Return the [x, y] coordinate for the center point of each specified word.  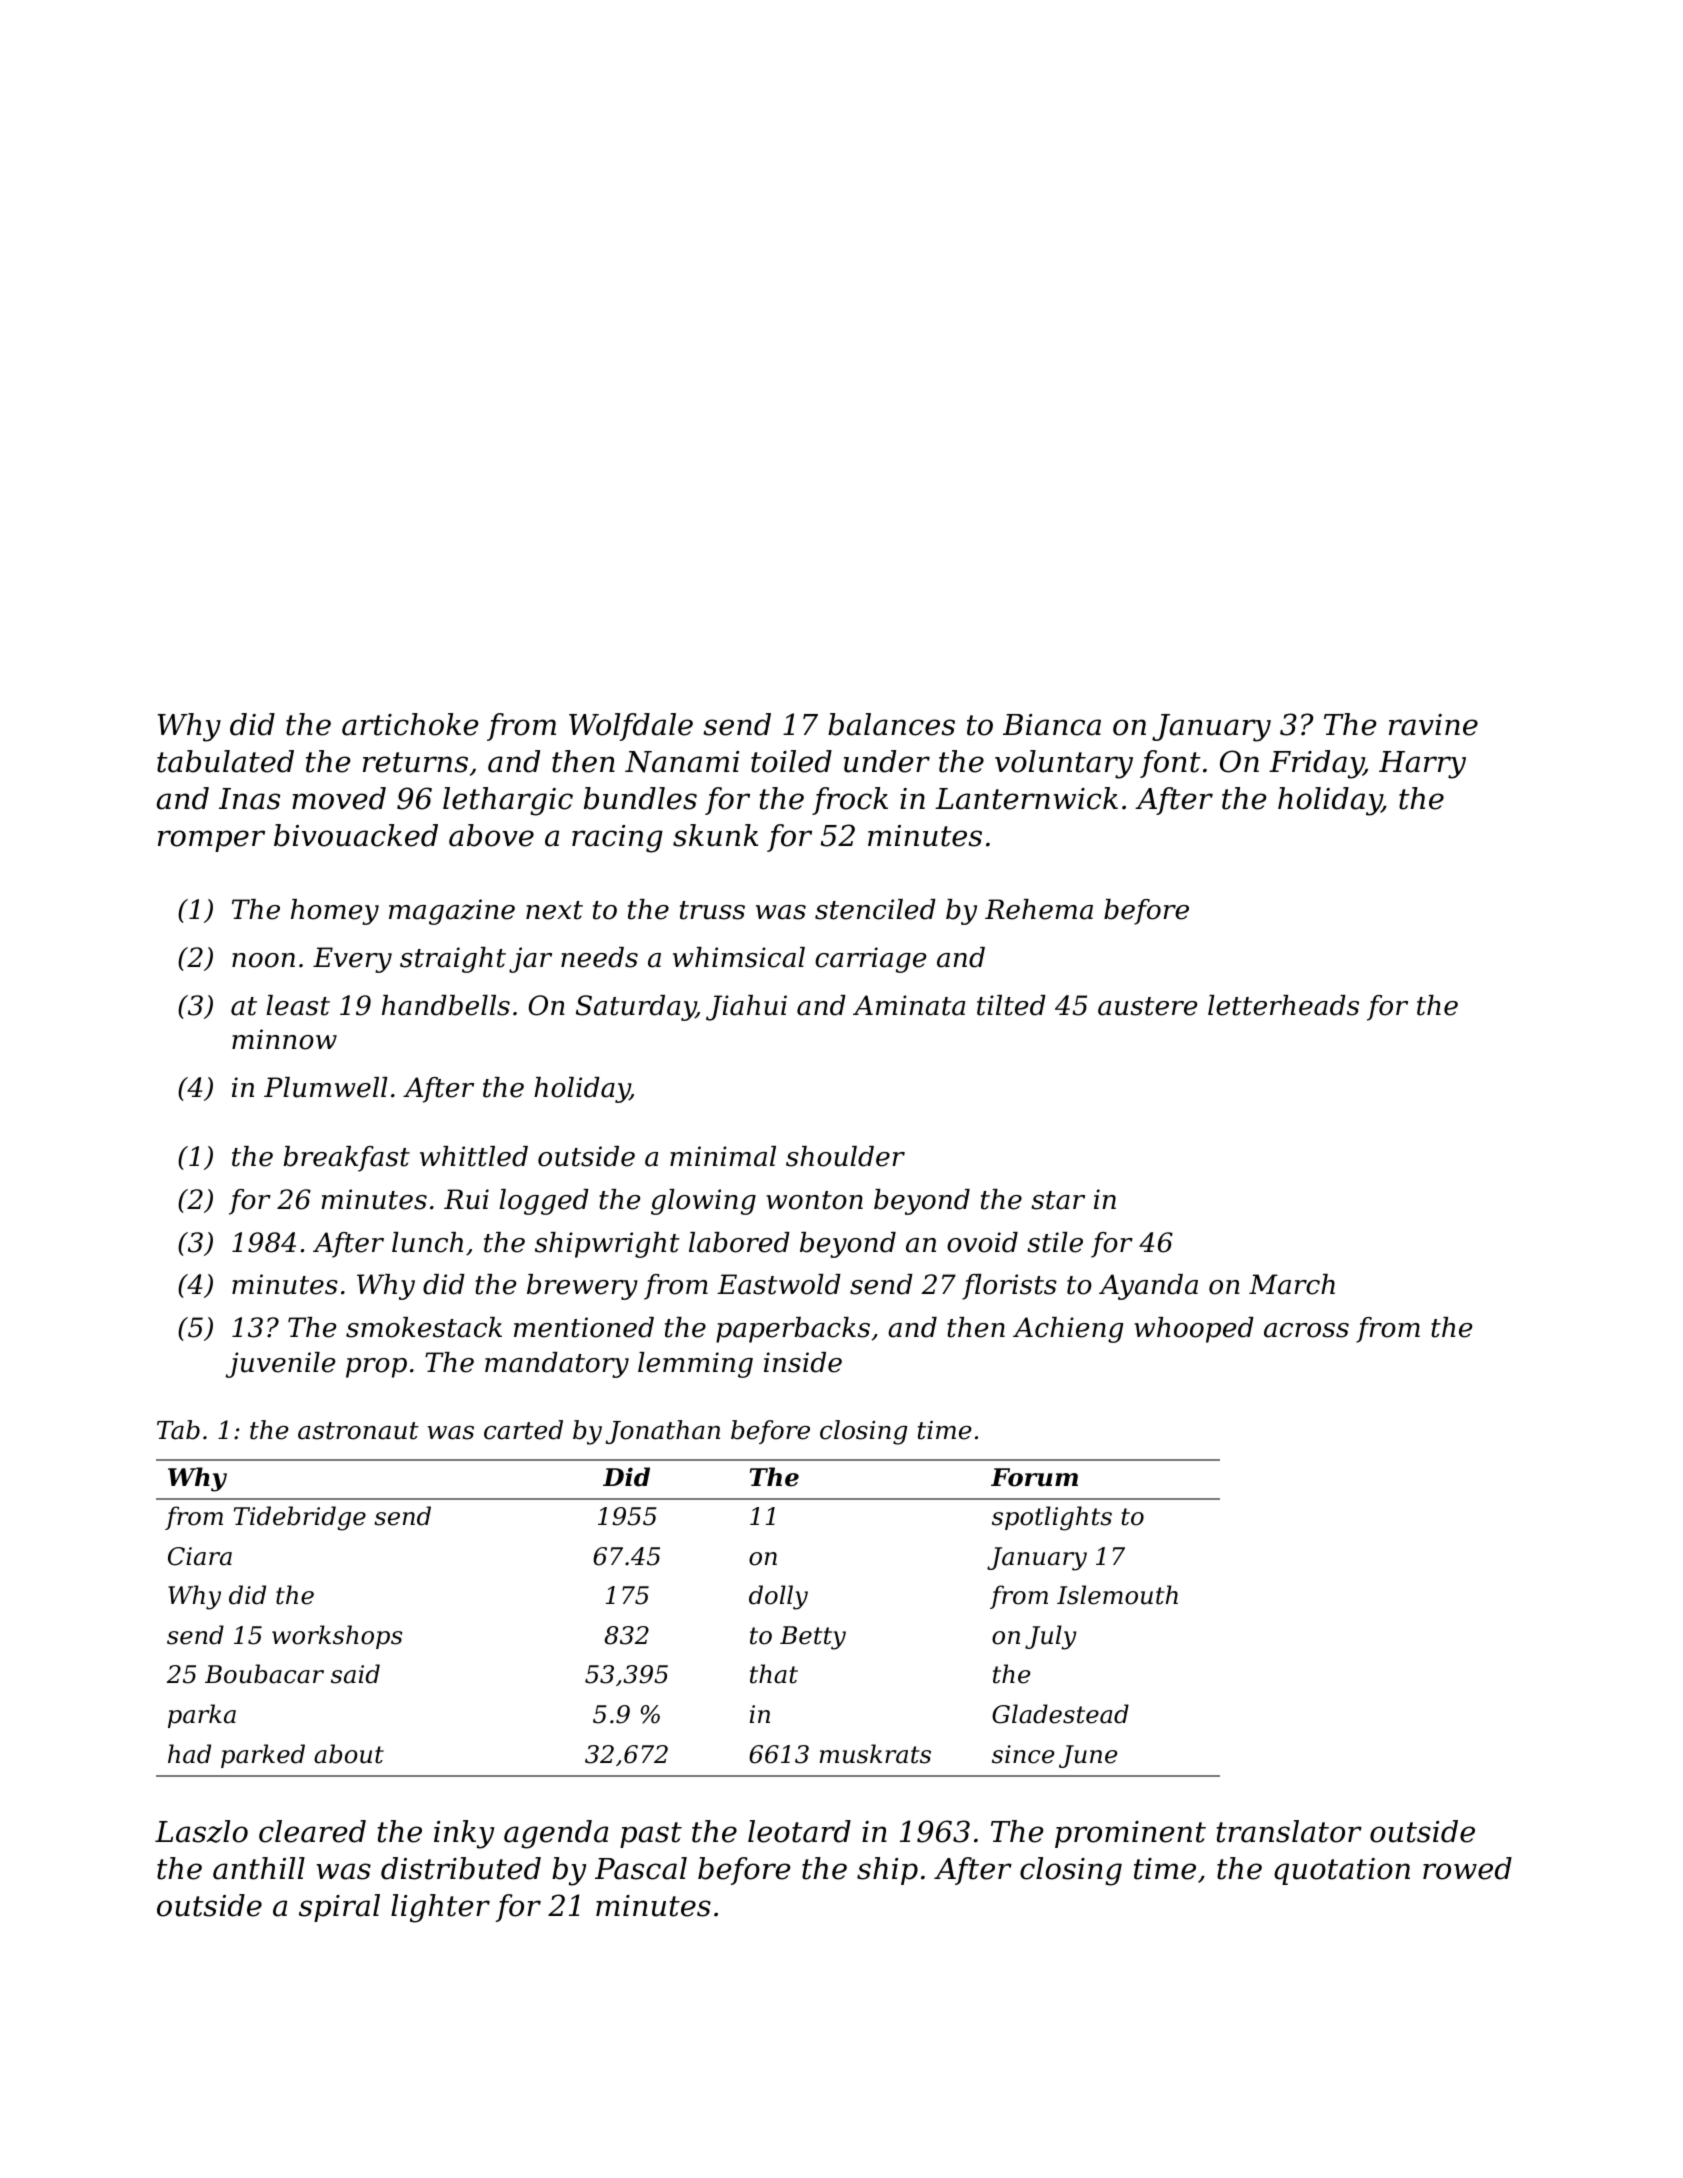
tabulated [225, 761]
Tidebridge [300, 1518]
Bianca [1052, 725]
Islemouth [1117, 1595]
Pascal [641, 1868]
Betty [813, 1638]
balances [891, 724]
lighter [440, 1908]
